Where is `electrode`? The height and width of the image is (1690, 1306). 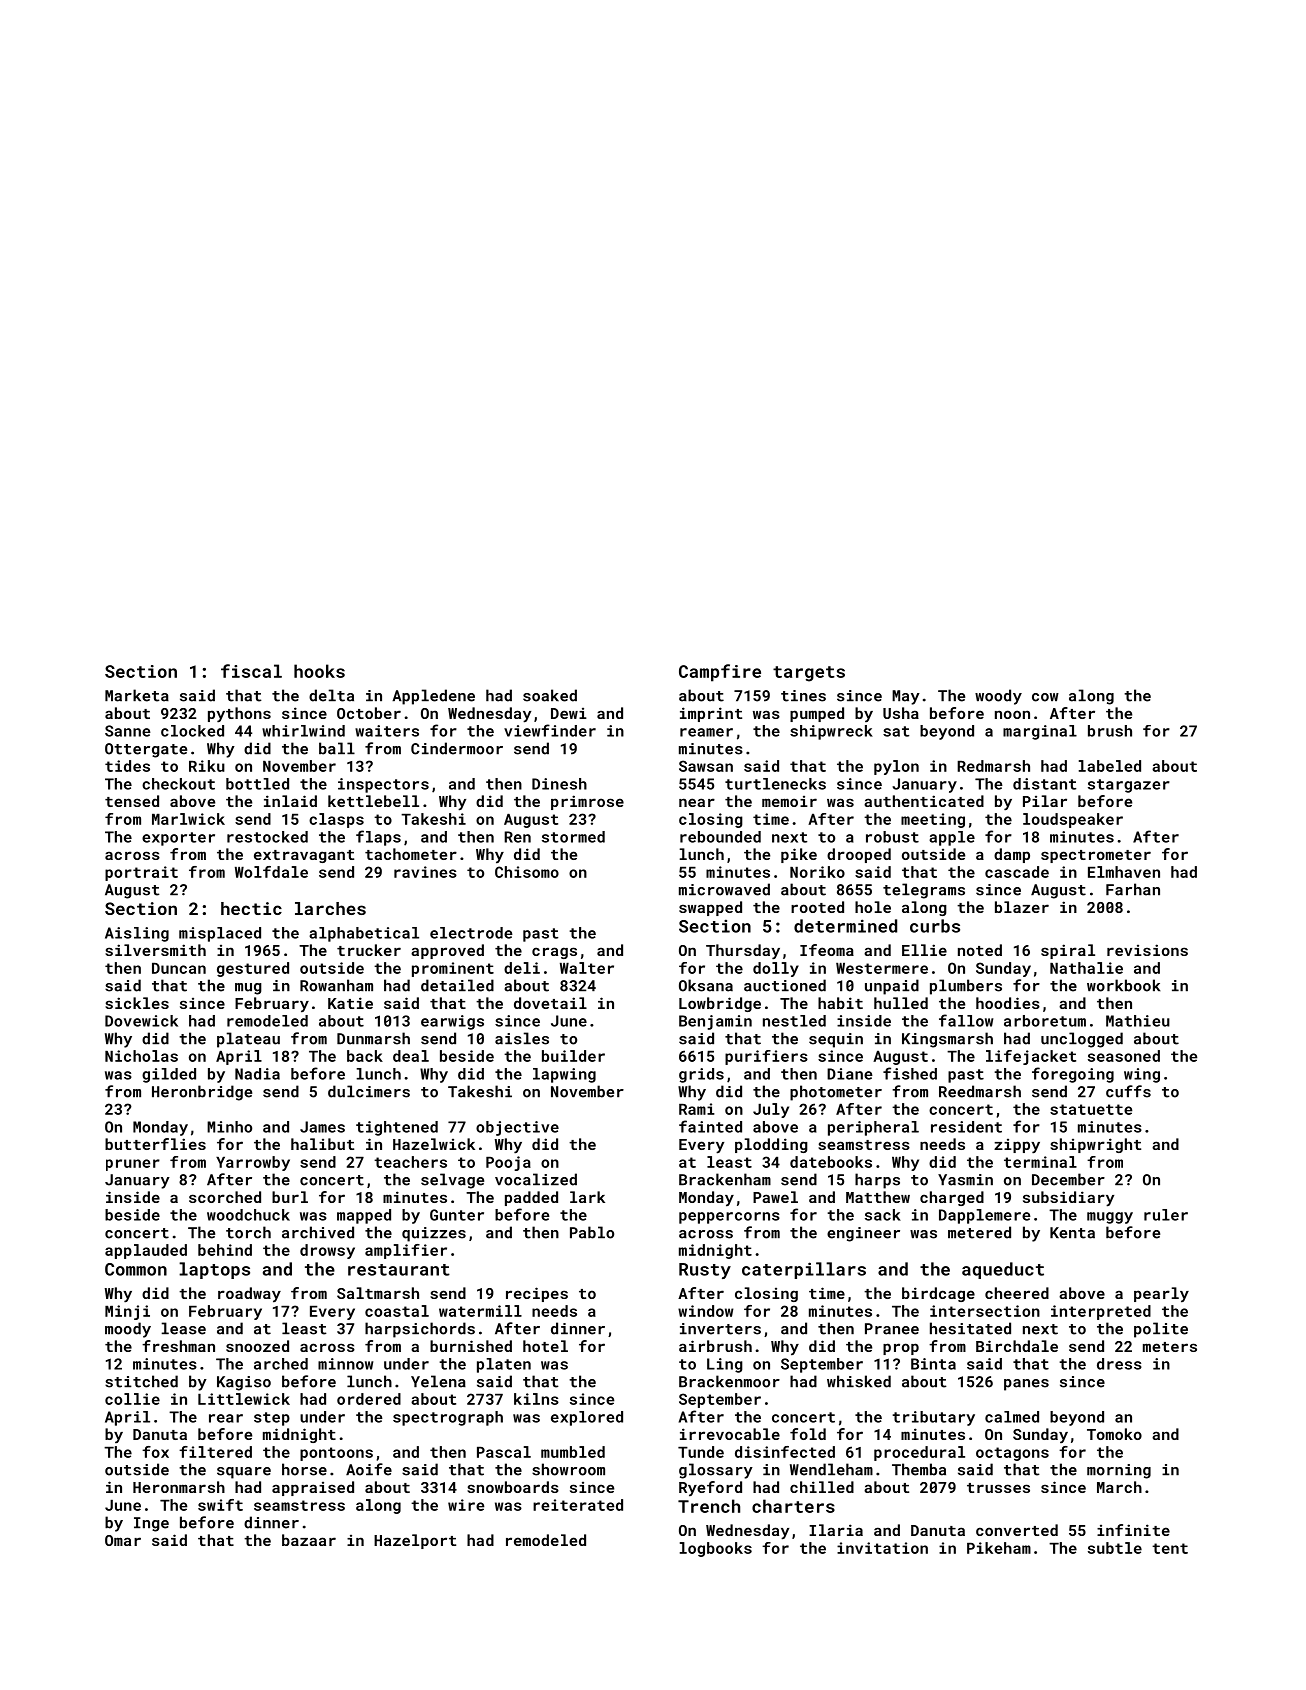 electrode is located at coordinates (471, 933).
